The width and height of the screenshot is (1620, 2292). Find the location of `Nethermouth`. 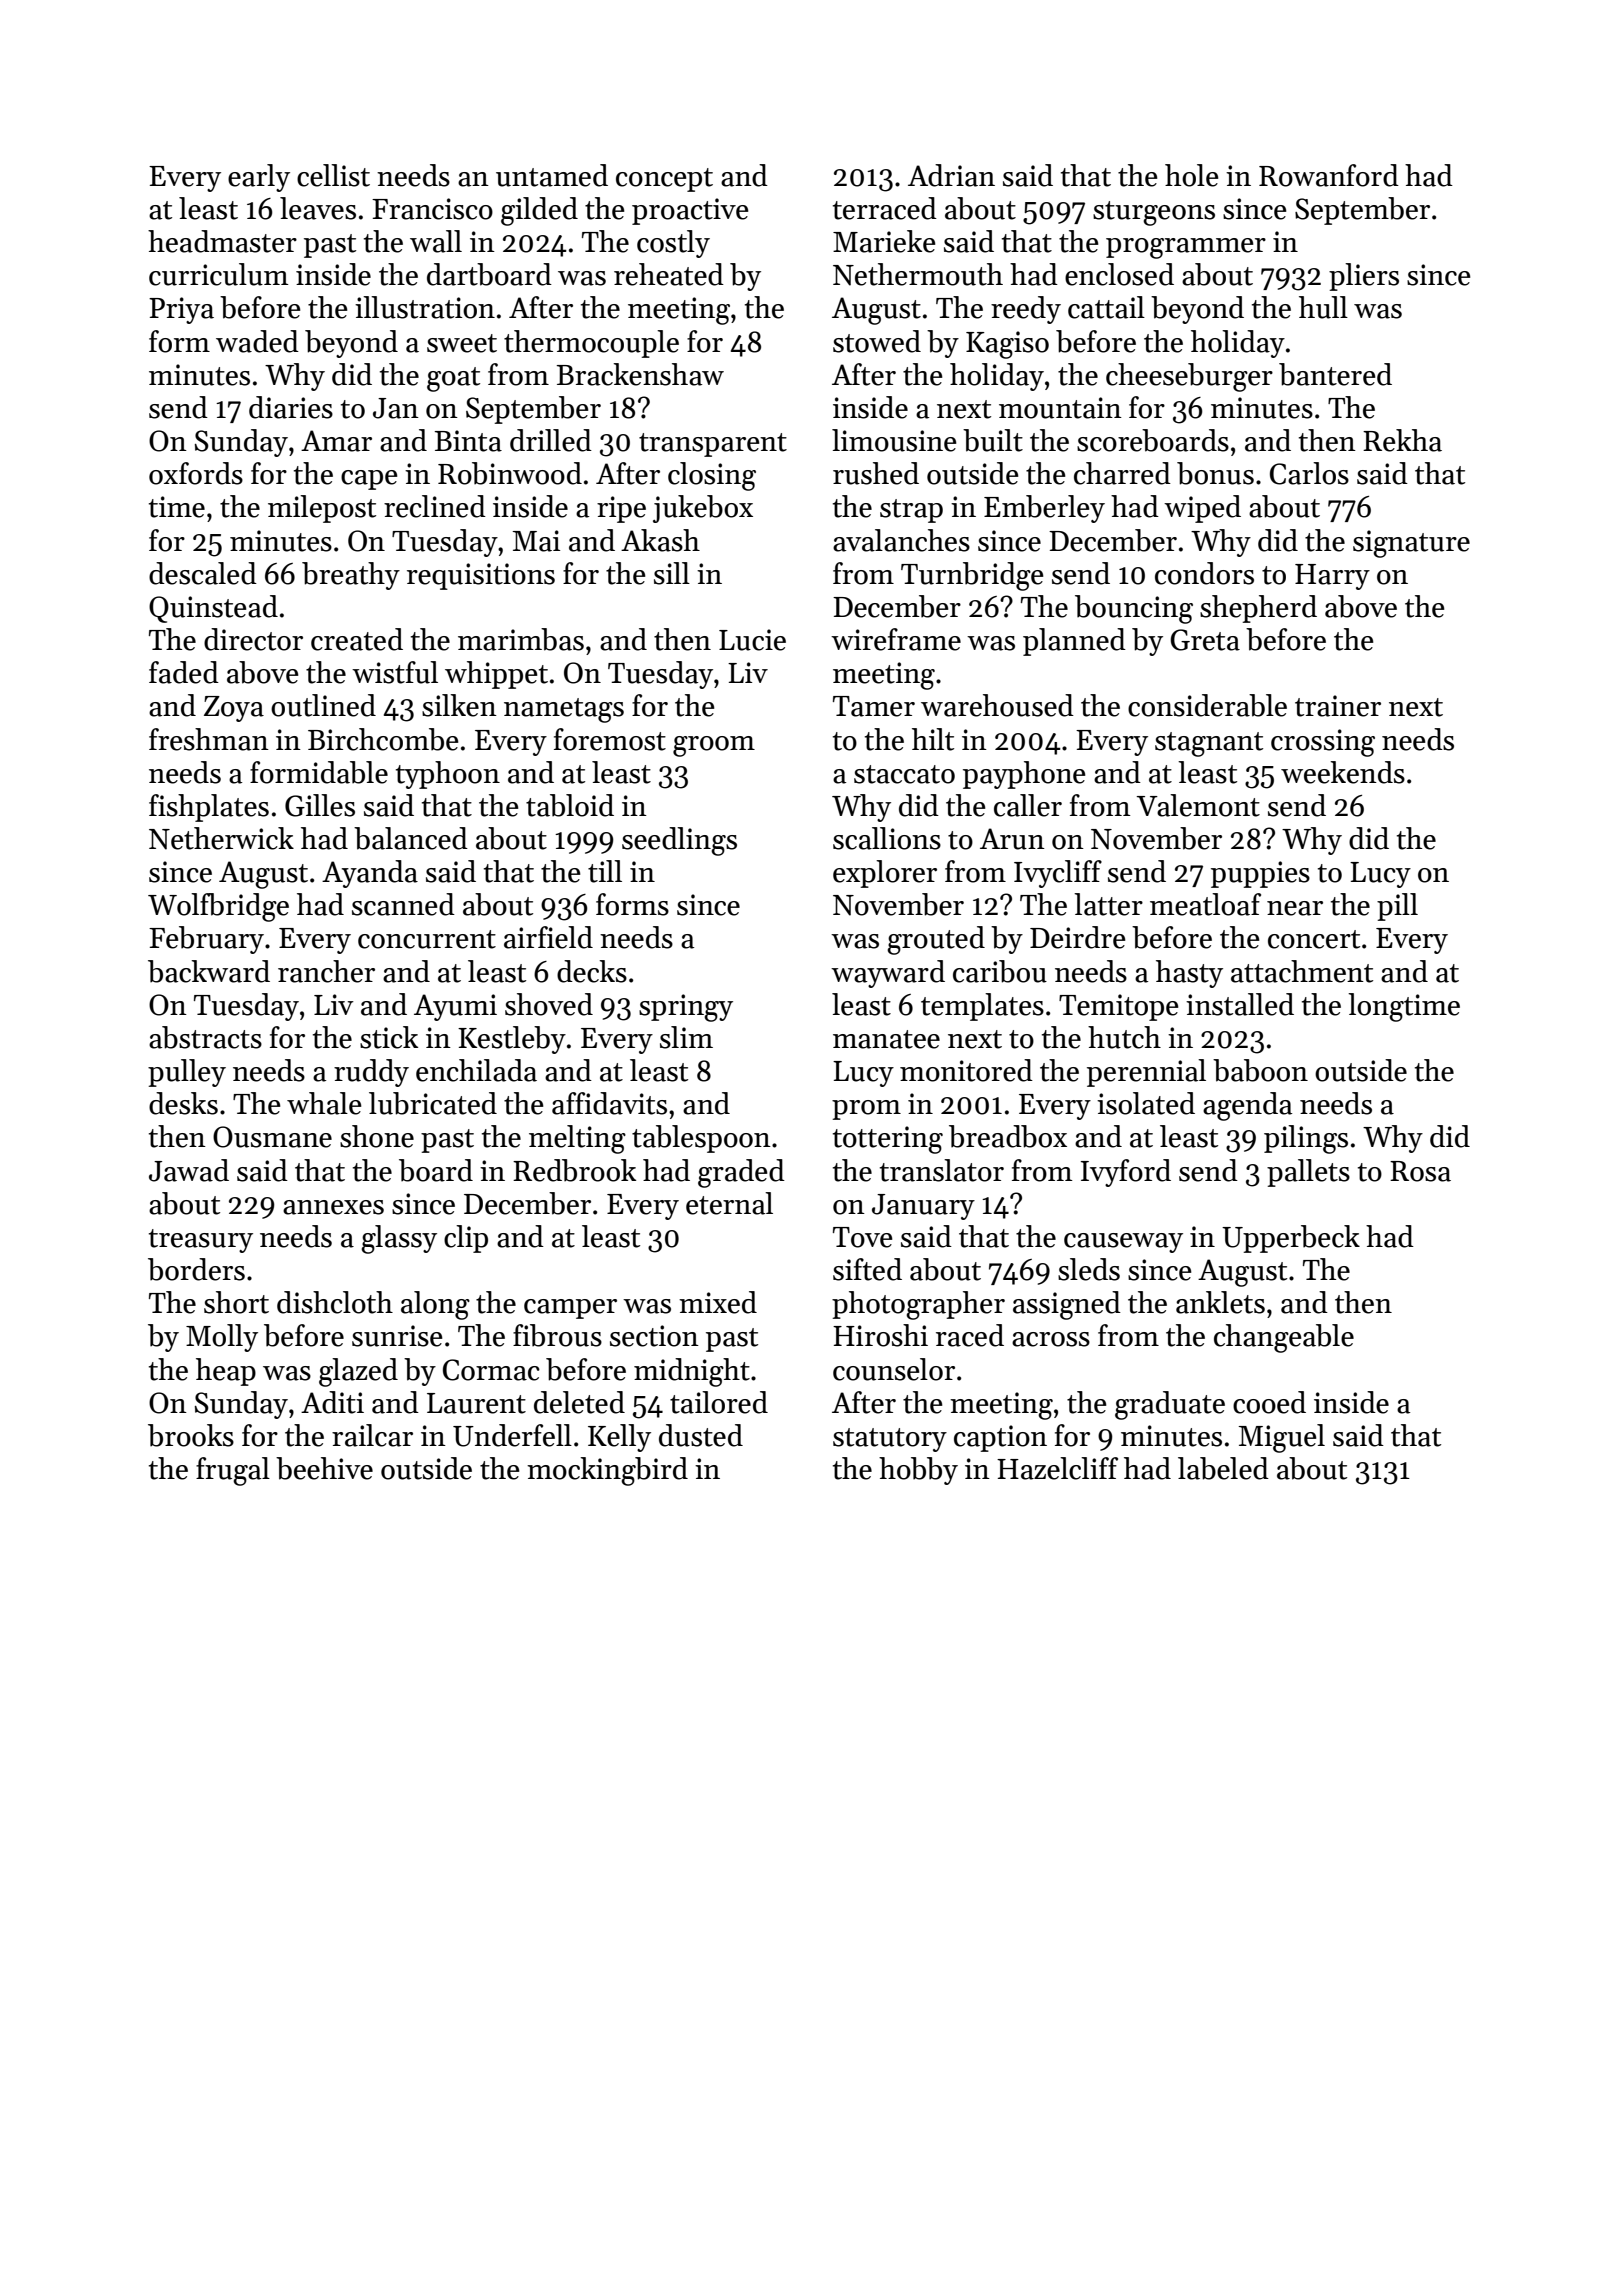

Nethermouth is located at coordinates (918, 274).
